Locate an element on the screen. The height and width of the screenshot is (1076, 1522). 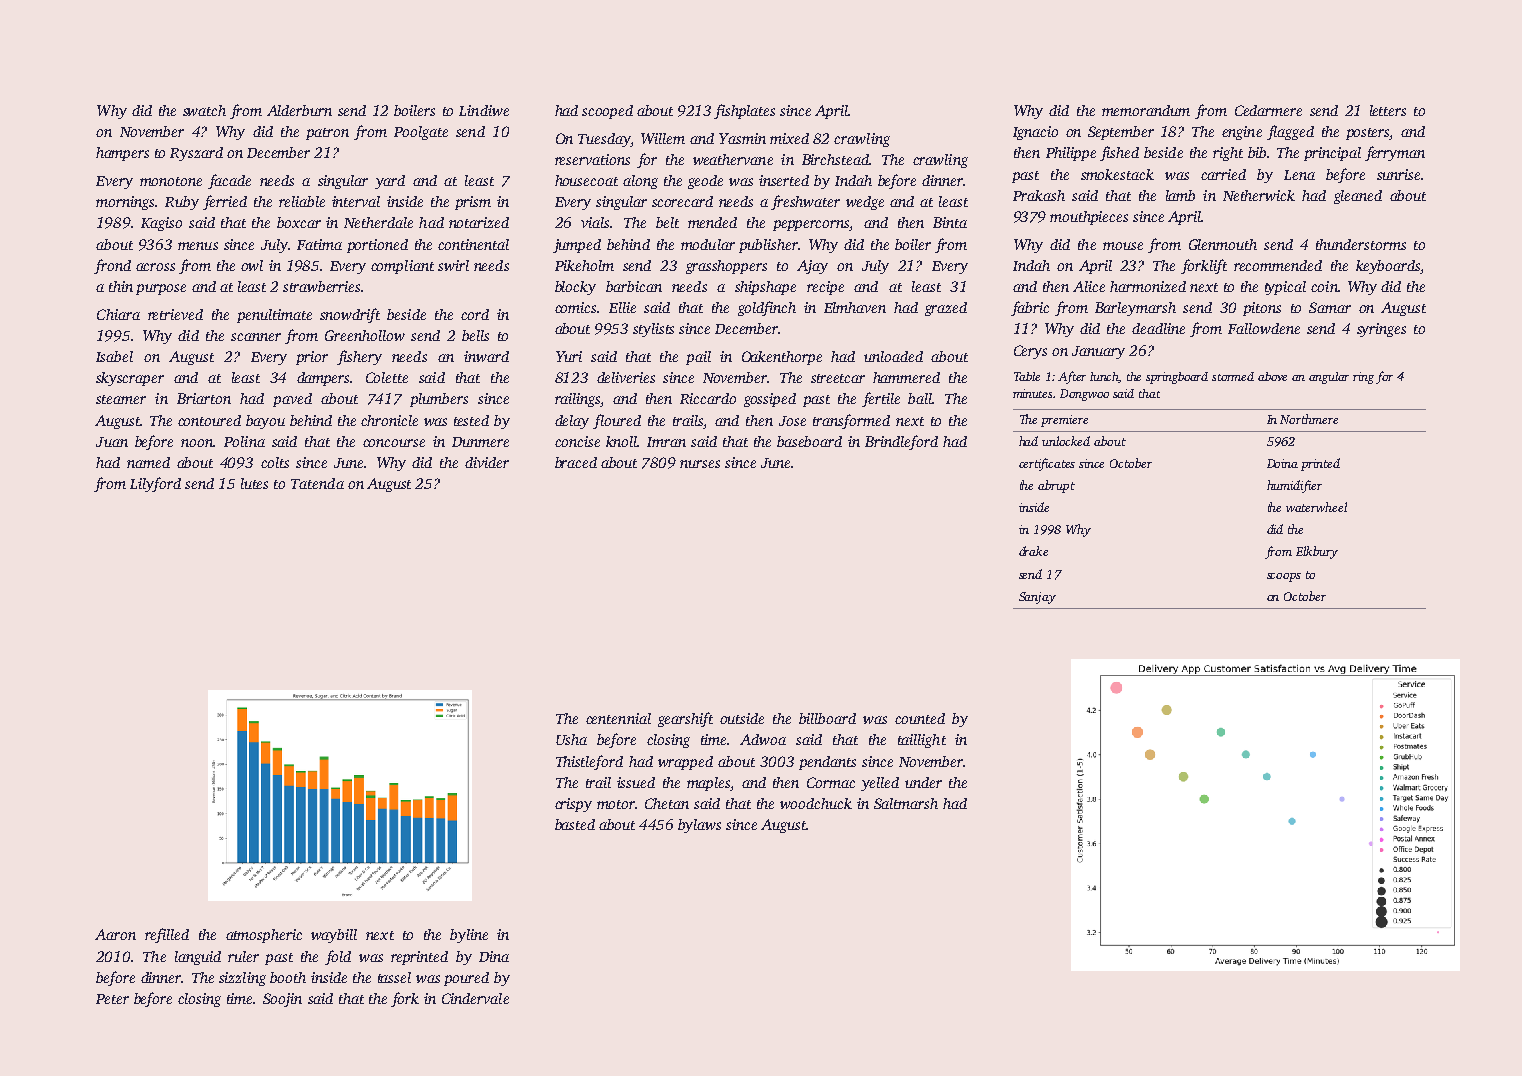
along is located at coordinates (640, 182).
